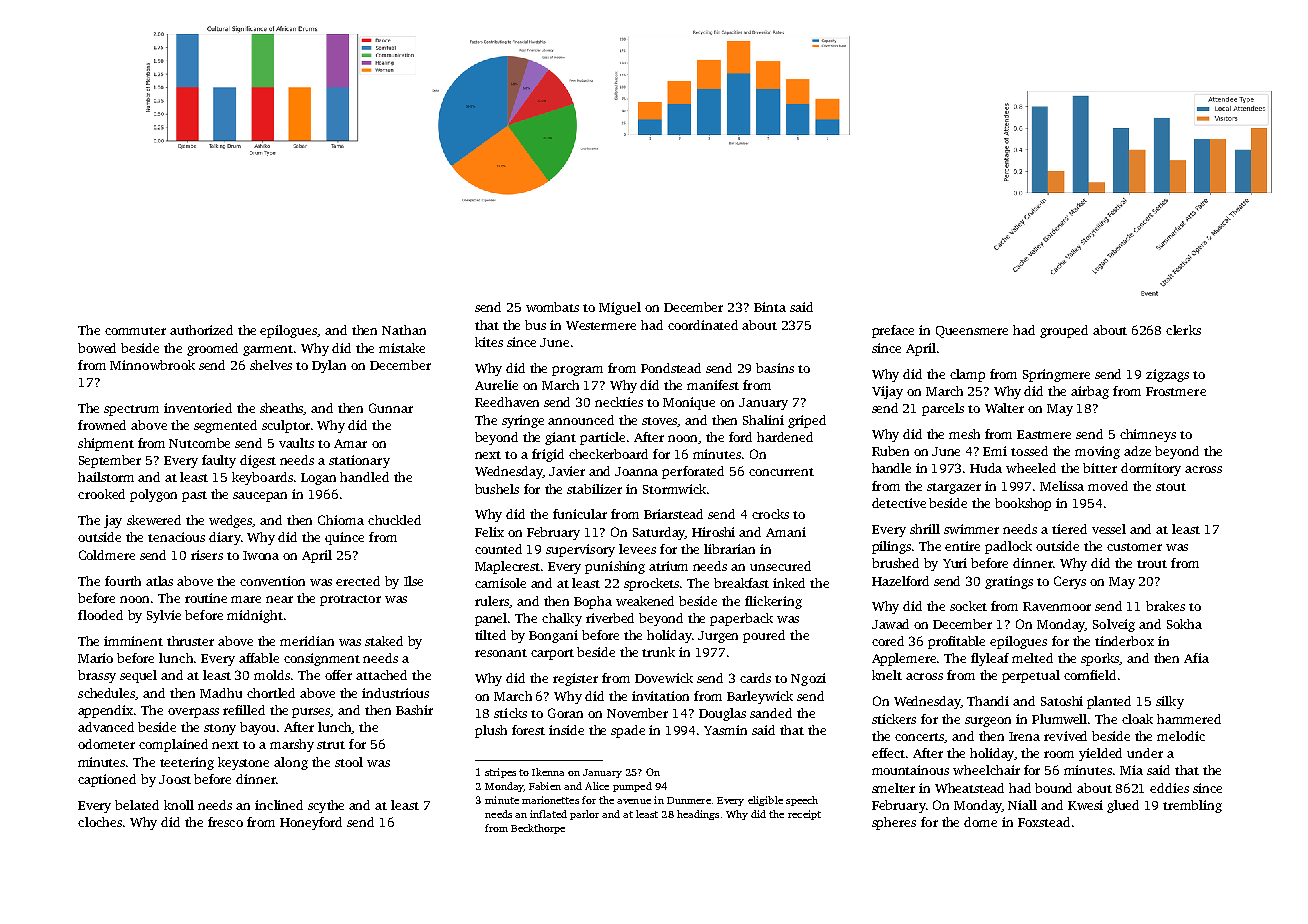 This image has height=924, width=1308. What do you see at coordinates (175, 779) in the image?
I see `Joost` at bounding box center [175, 779].
